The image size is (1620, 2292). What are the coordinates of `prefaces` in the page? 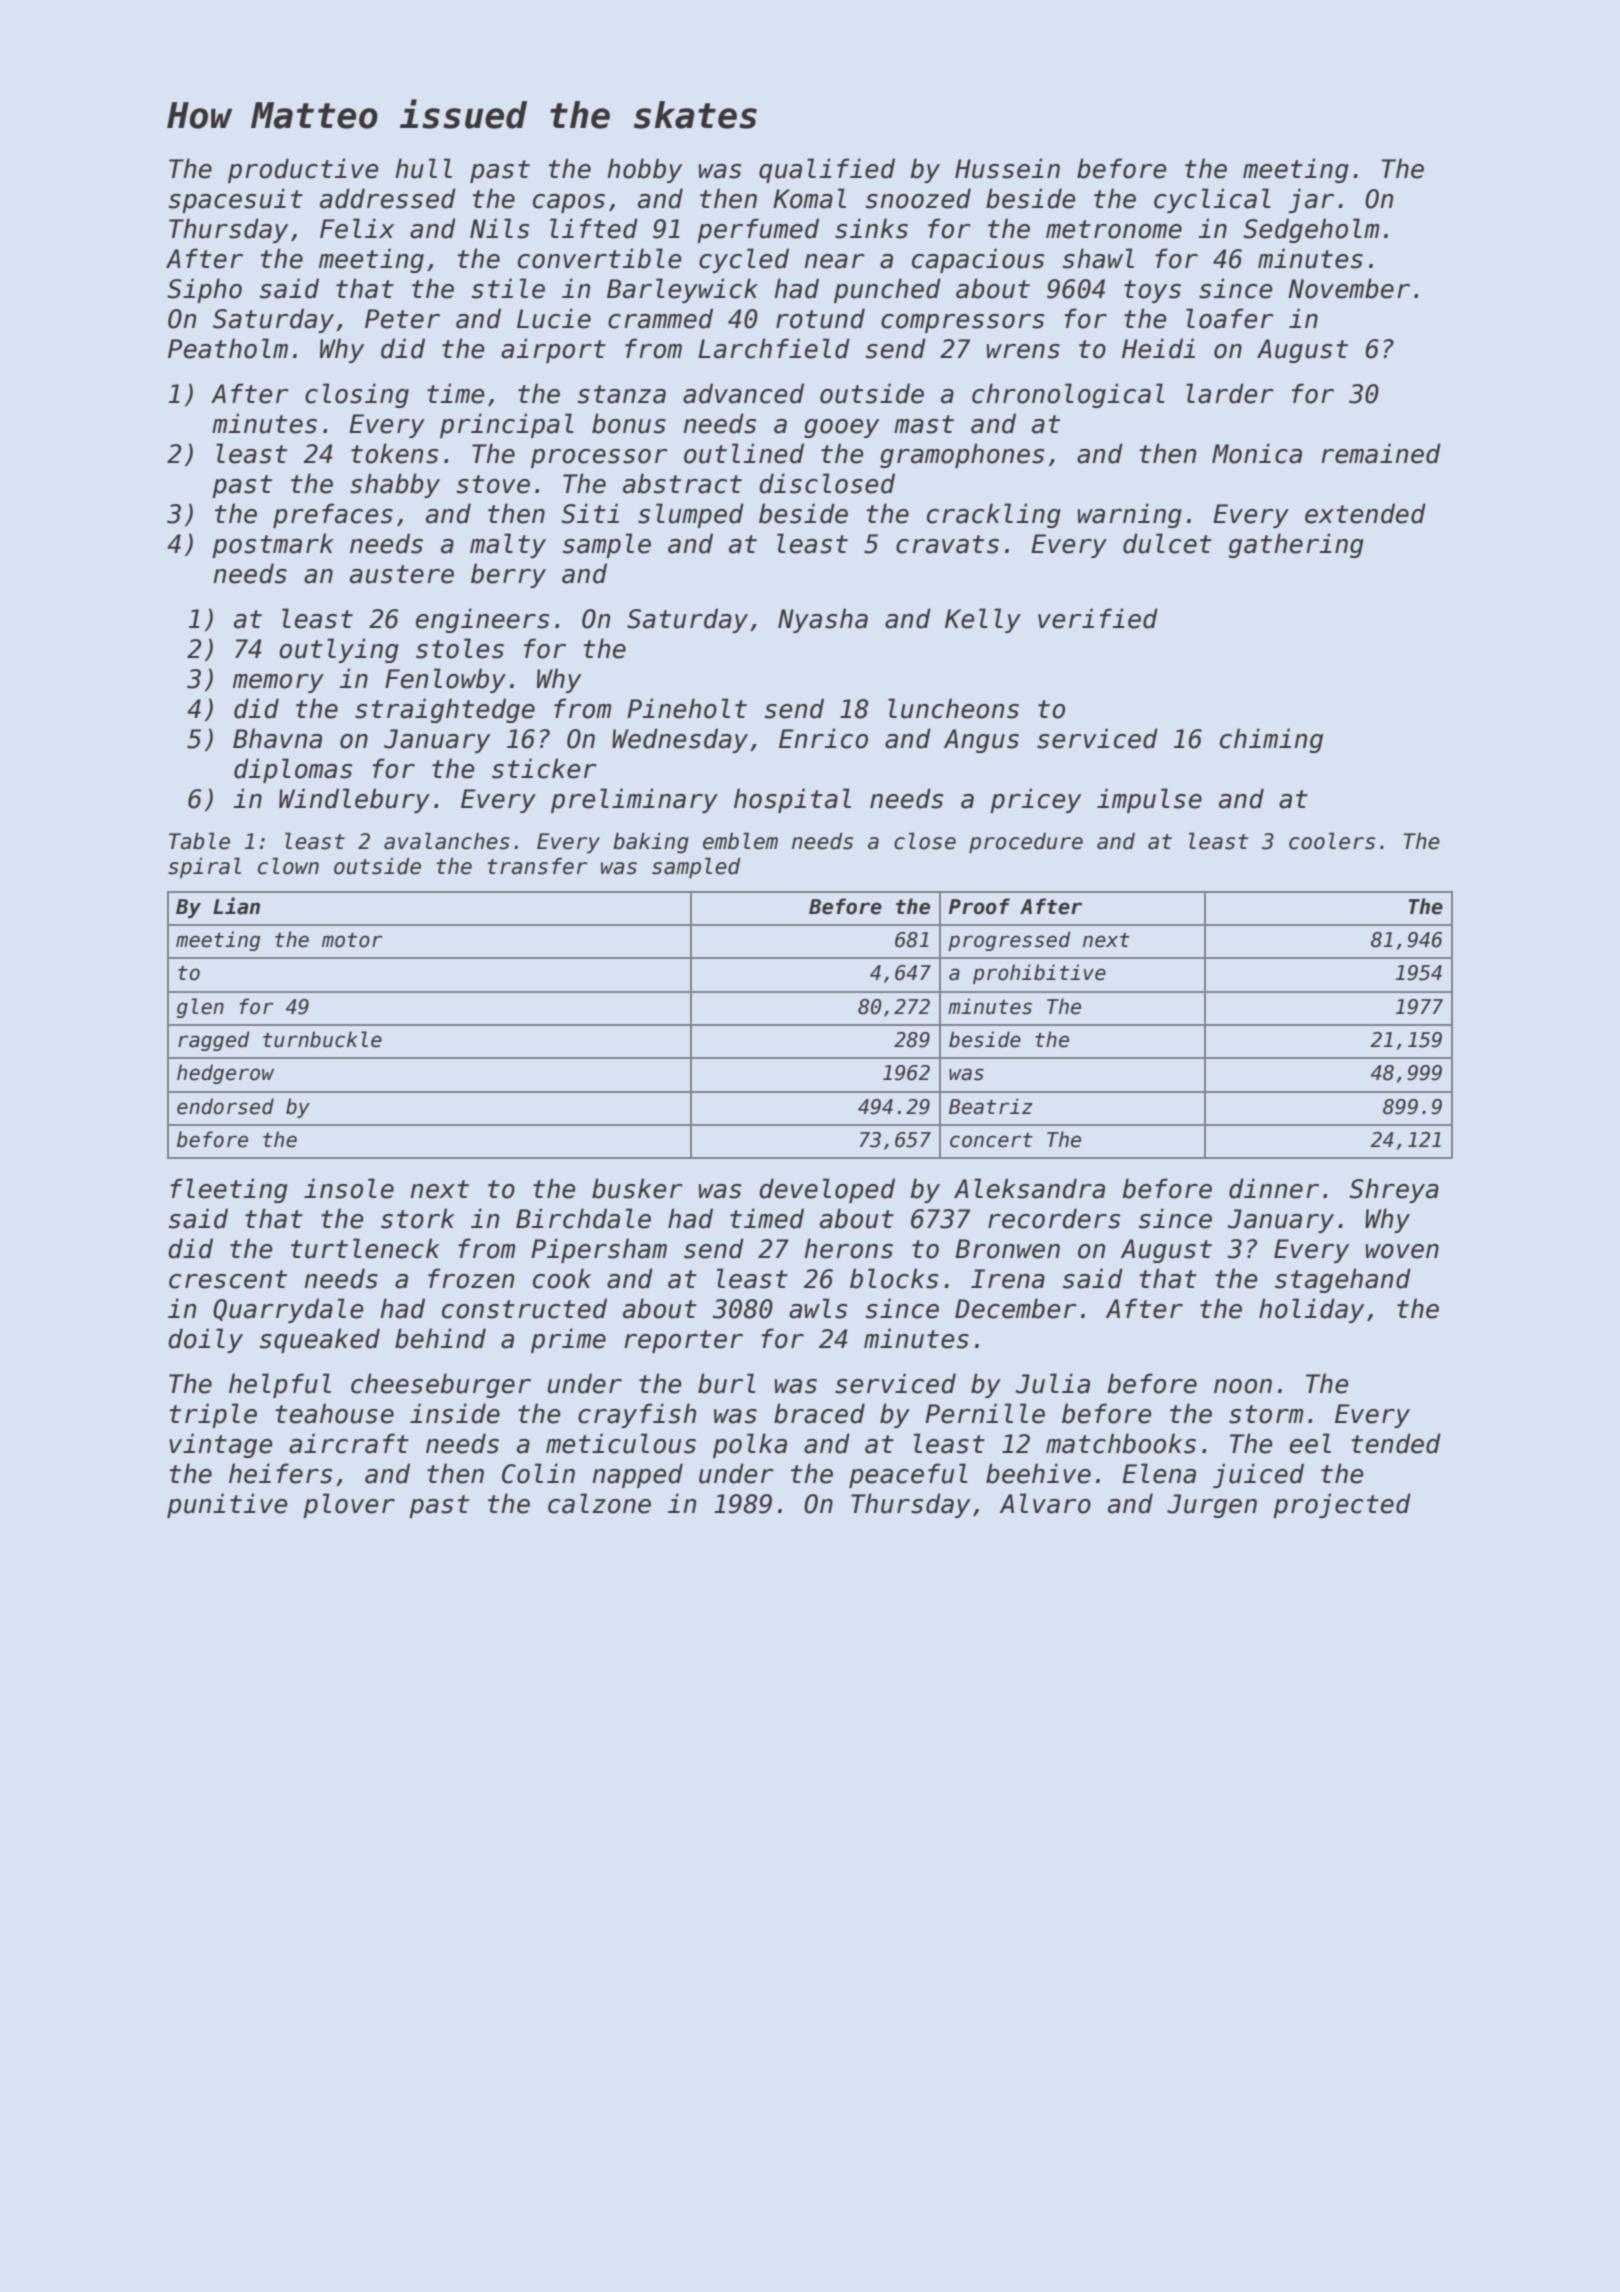 It's located at (333, 515).
